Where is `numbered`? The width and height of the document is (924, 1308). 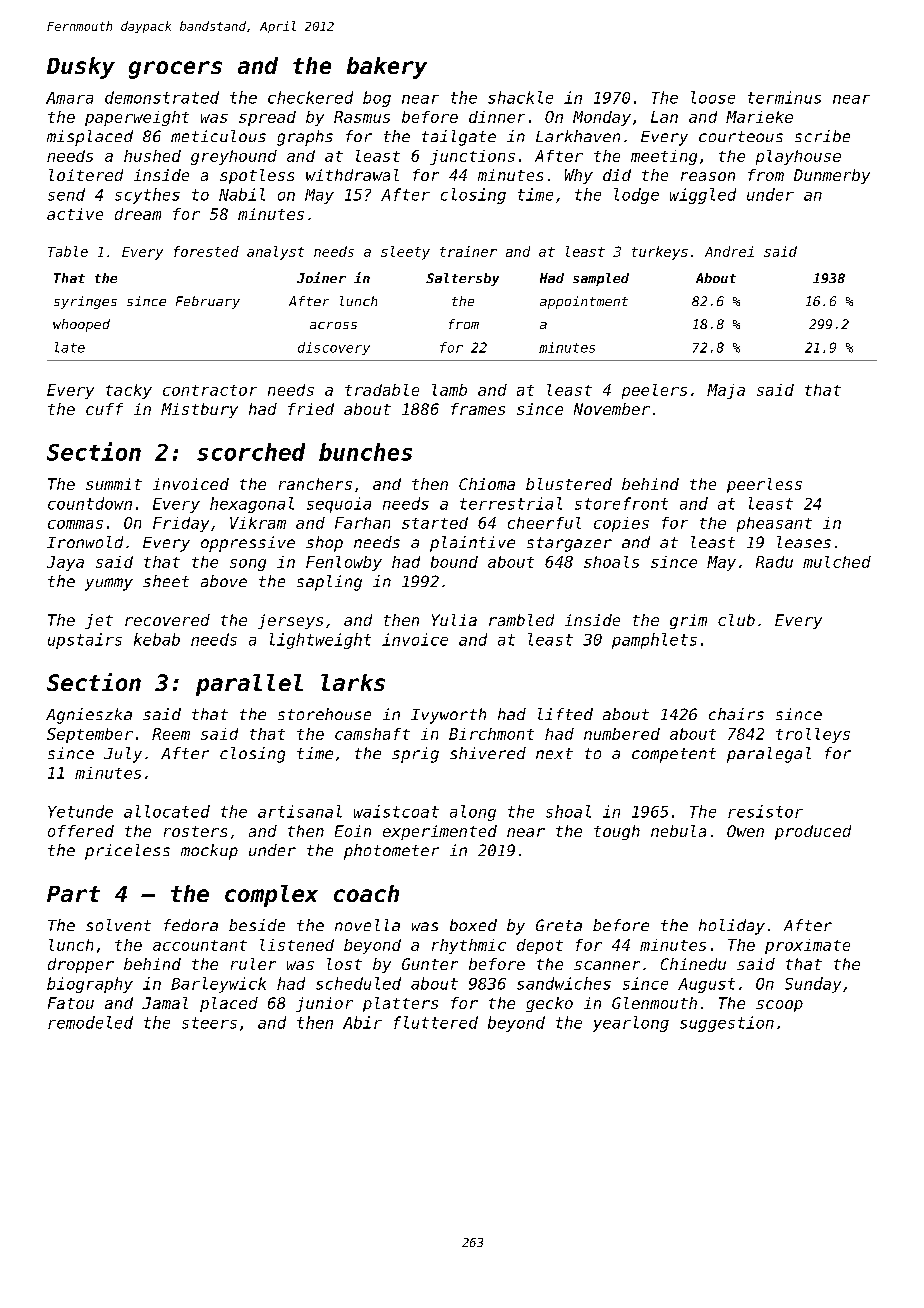 numbered is located at coordinates (622, 734).
